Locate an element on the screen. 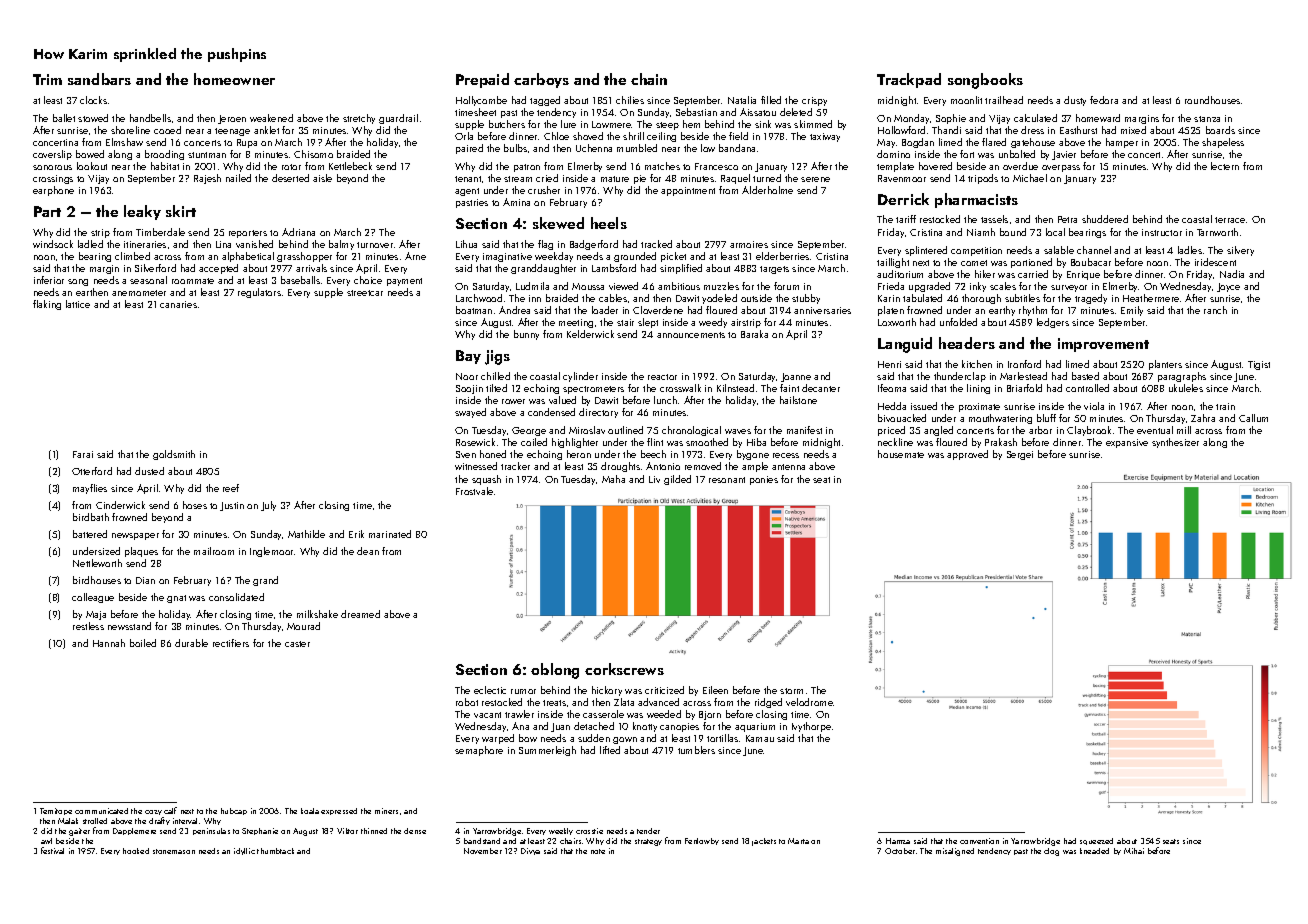  mature is located at coordinates (615, 179).
